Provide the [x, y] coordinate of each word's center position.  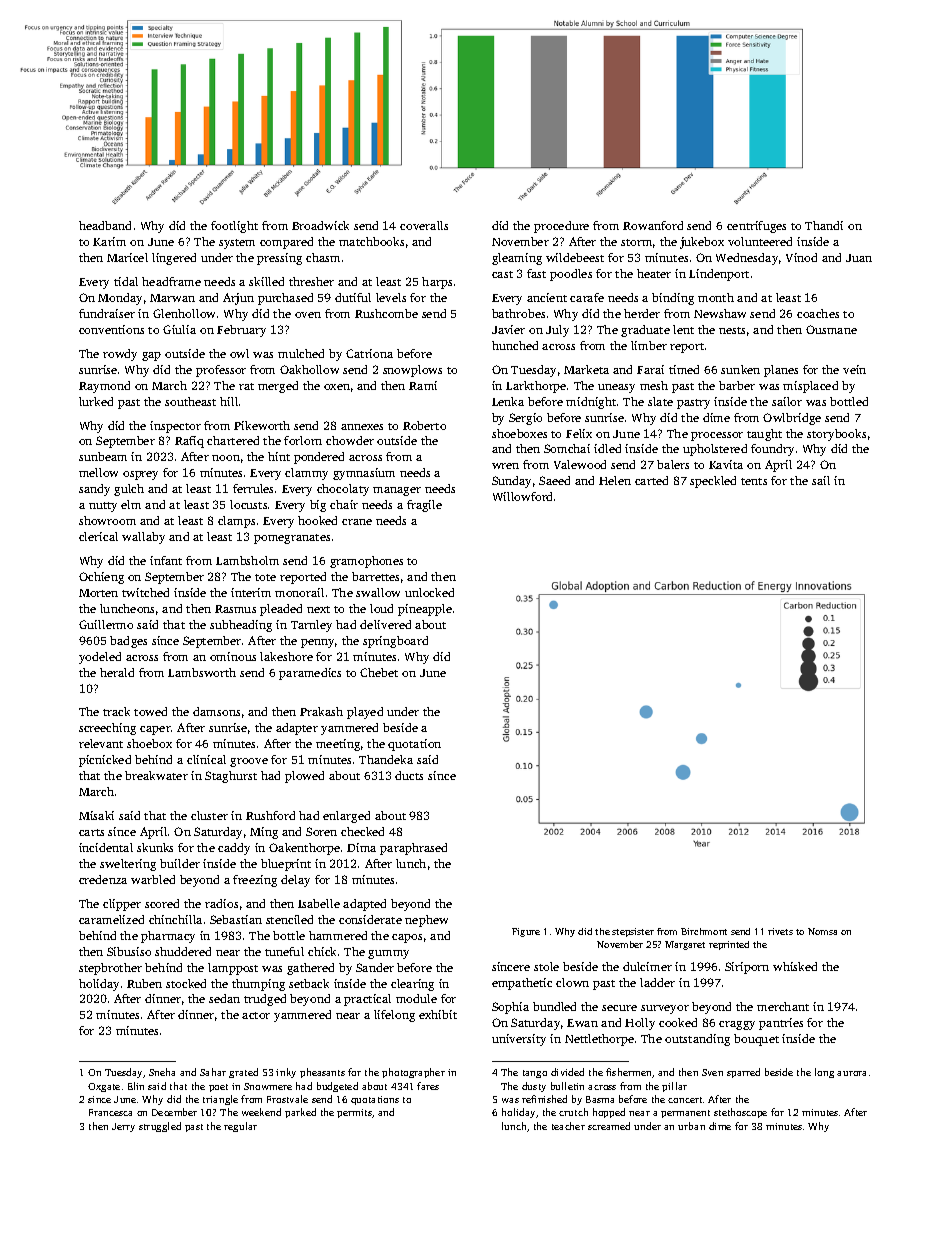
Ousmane [831, 329]
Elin [136, 1086]
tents [754, 481]
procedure [561, 227]
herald [117, 672]
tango [535, 1074]
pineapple [425, 610]
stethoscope [740, 1113]
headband [105, 225]
